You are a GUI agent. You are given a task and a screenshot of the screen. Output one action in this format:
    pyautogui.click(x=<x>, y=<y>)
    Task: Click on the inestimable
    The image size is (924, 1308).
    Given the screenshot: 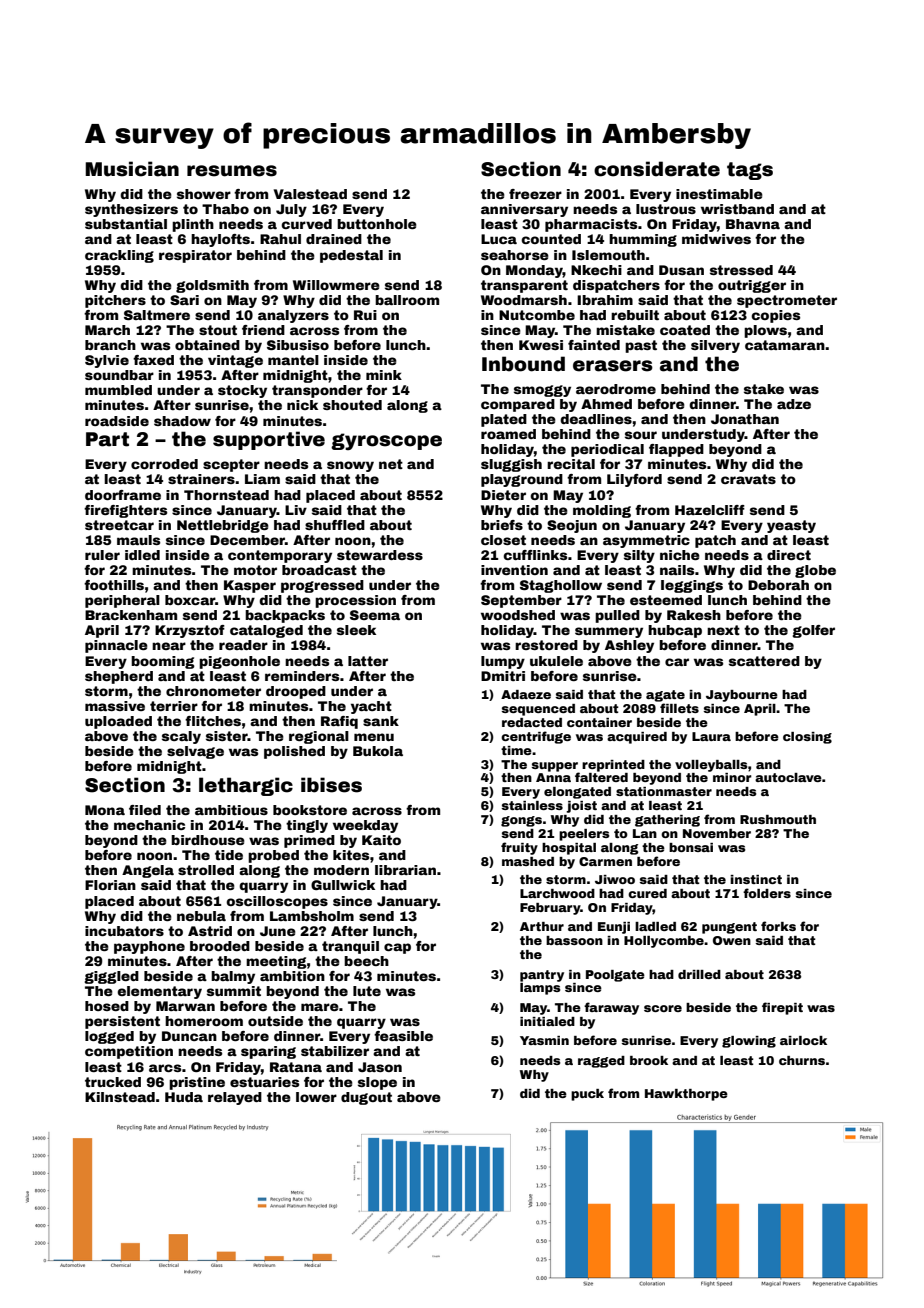 What is the action you would take?
    pyautogui.click(x=719, y=194)
